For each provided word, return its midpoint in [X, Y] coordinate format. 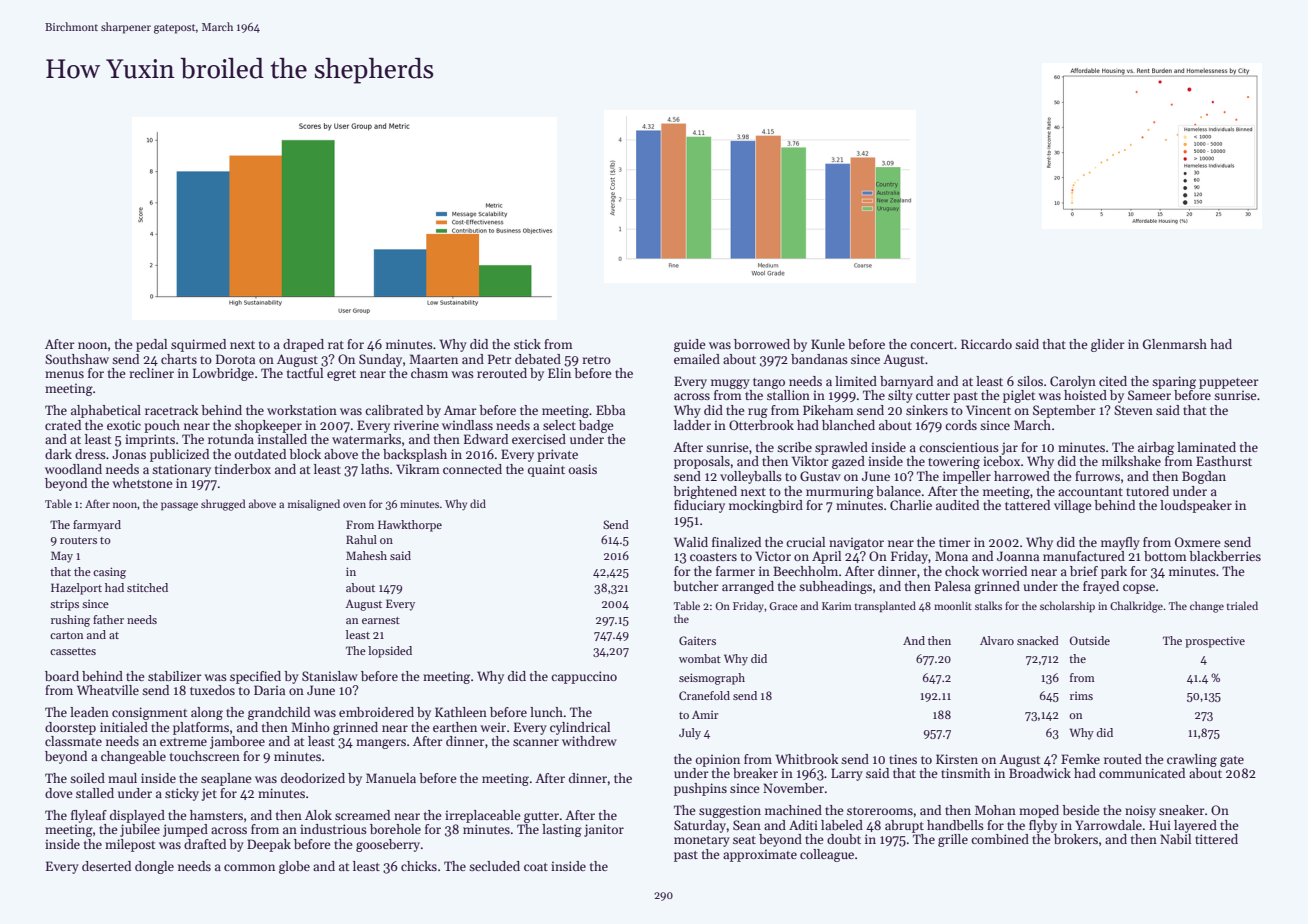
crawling [1192, 760]
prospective [1215, 642]
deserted [106, 866]
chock [962, 571]
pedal [151, 345]
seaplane [226, 779]
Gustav [820, 476]
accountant [1090, 492]
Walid [691, 542]
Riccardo [986, 344]
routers [78, 540]
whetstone [142, 483]
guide [690, 345]
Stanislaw [330, 676]
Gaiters [697, 640]
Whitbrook [806, 759]
